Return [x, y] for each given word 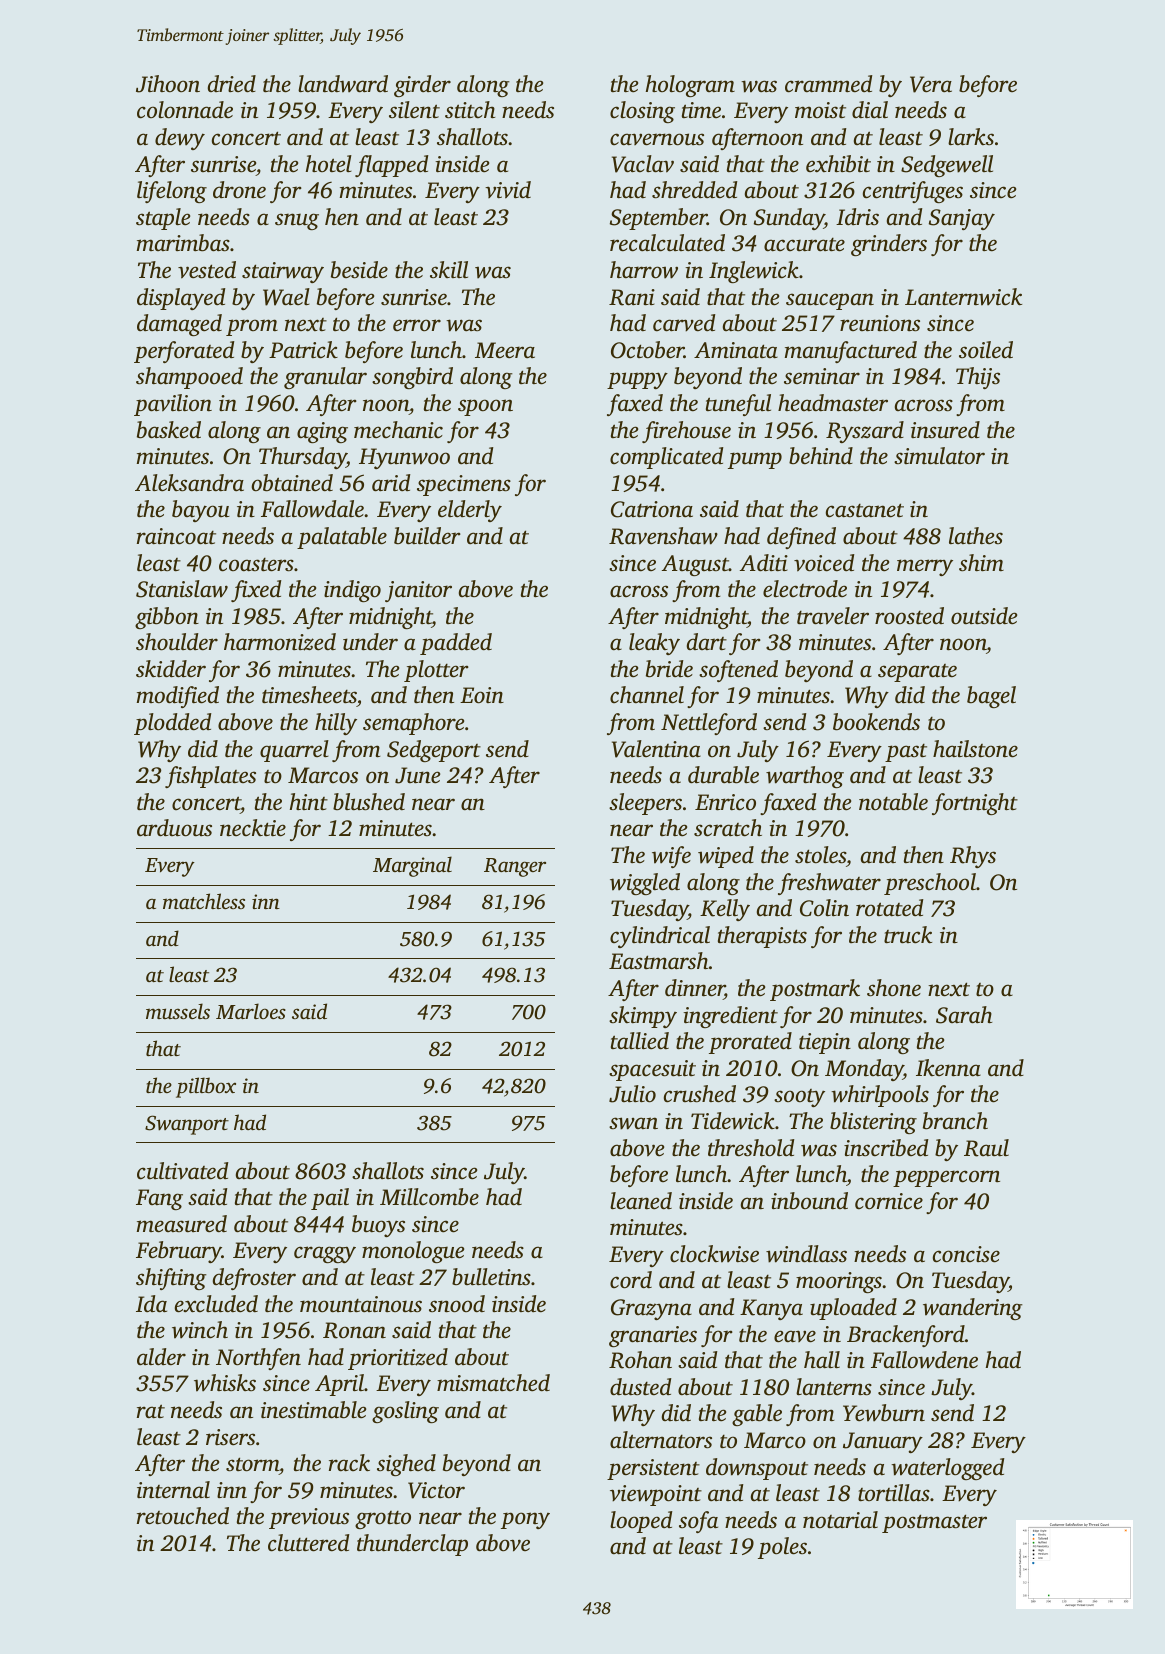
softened [738, 671]
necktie [253, 828]
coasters [256, 565]
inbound [809, 1201]
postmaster [934, 1523]
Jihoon [168, 84]
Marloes [251, 1011]
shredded [695, 190]
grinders [889, 245]
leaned [641, 1201]
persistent [653, 1469]
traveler [833, 616]
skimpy [643, 1017]
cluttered [309, 1543]
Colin [824, 908]
